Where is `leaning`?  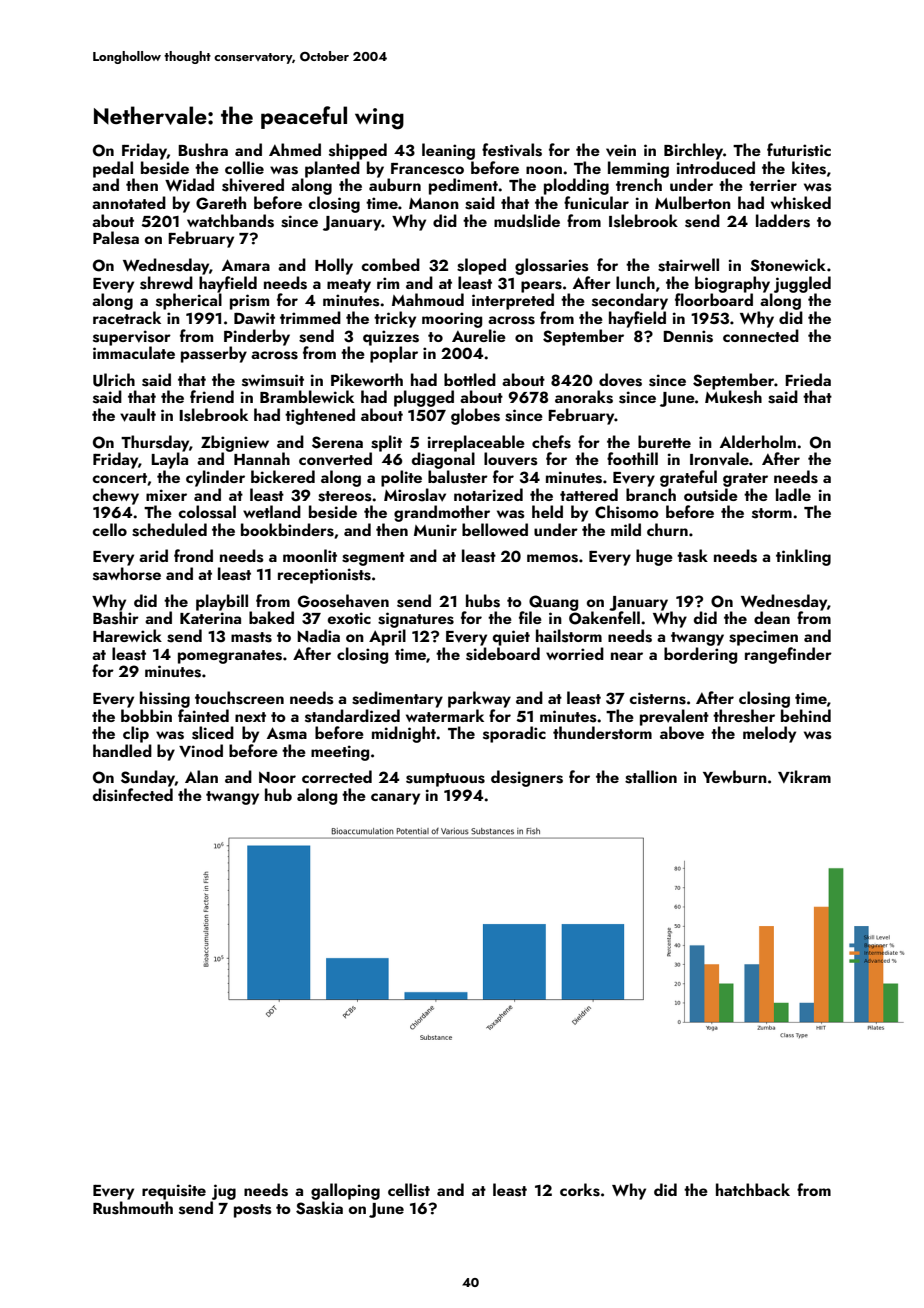 leaning is located at coordinates (448, 151).
